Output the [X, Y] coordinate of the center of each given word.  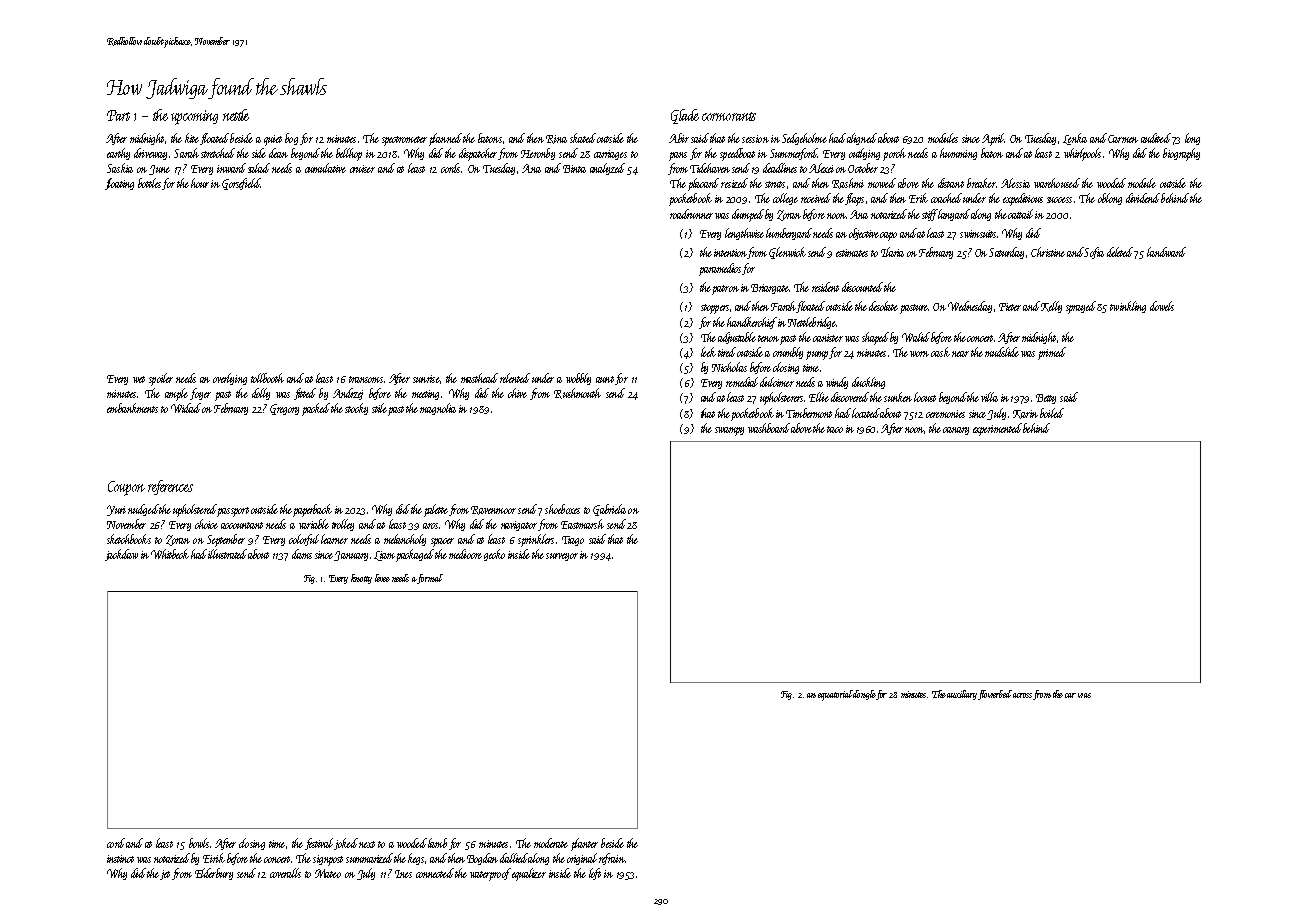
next [367, 844]
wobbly [578, 379]
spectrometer [404, 141]
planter [584, 844]
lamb [437, 843]
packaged [415, 555]
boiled [1052, 413]
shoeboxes [562, 509]
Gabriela [609, 510]
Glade [685, 116]
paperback [312, 510]
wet [139, 379]
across [1022, 695]
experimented [997, 429]
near [960, 354]
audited [1156, 138]
